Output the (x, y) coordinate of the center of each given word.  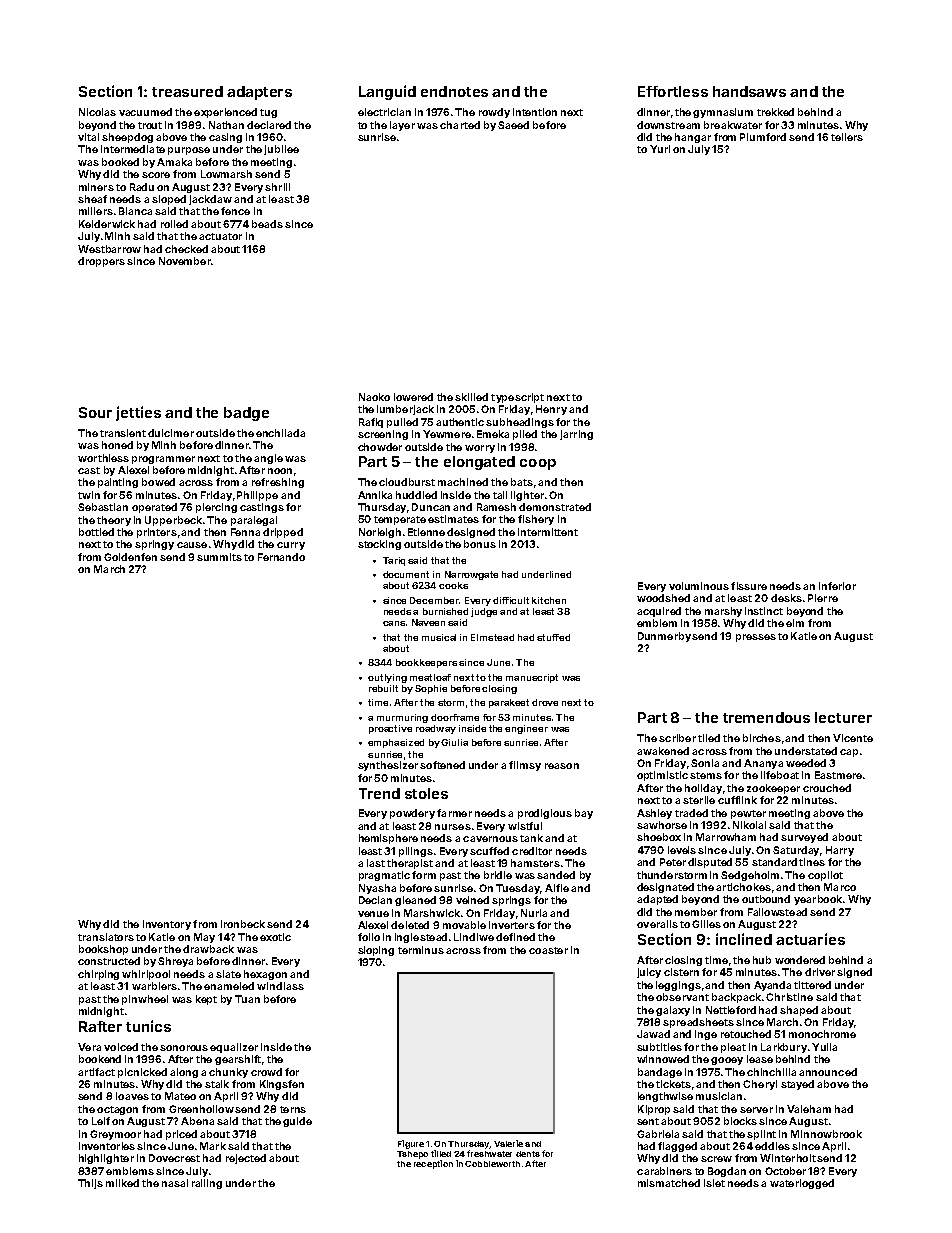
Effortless (673, 91)
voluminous (699, 586)
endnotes (454, 91)
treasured (187, 91)
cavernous (490, 839)
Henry (551, 410)
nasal (175, 1183)
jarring (576, 435)
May (204, 938)
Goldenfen (130, 557)
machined (463, 482)
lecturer (843, 717)
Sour (95, 412)
